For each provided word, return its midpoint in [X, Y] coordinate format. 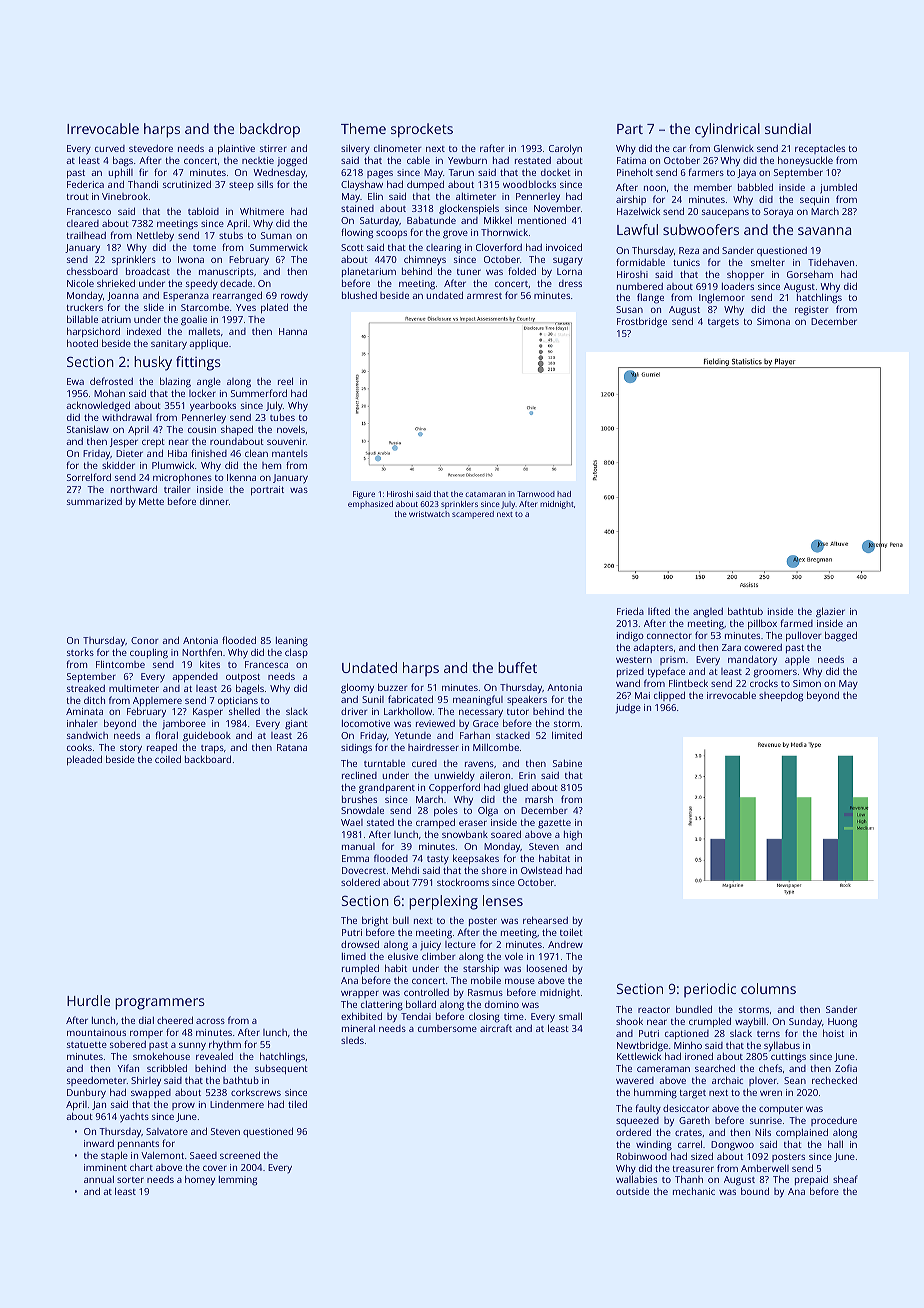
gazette [554, 824]
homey [200, 1180]
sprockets [422, 130]
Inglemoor [722, 298]
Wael [352, 822]
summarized [94, 501]
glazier [830, 612]
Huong [842, 1023]
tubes [282, 417]
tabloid [203, 211]
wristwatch [429, 514]
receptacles [820, 149]
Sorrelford [89, 477]
